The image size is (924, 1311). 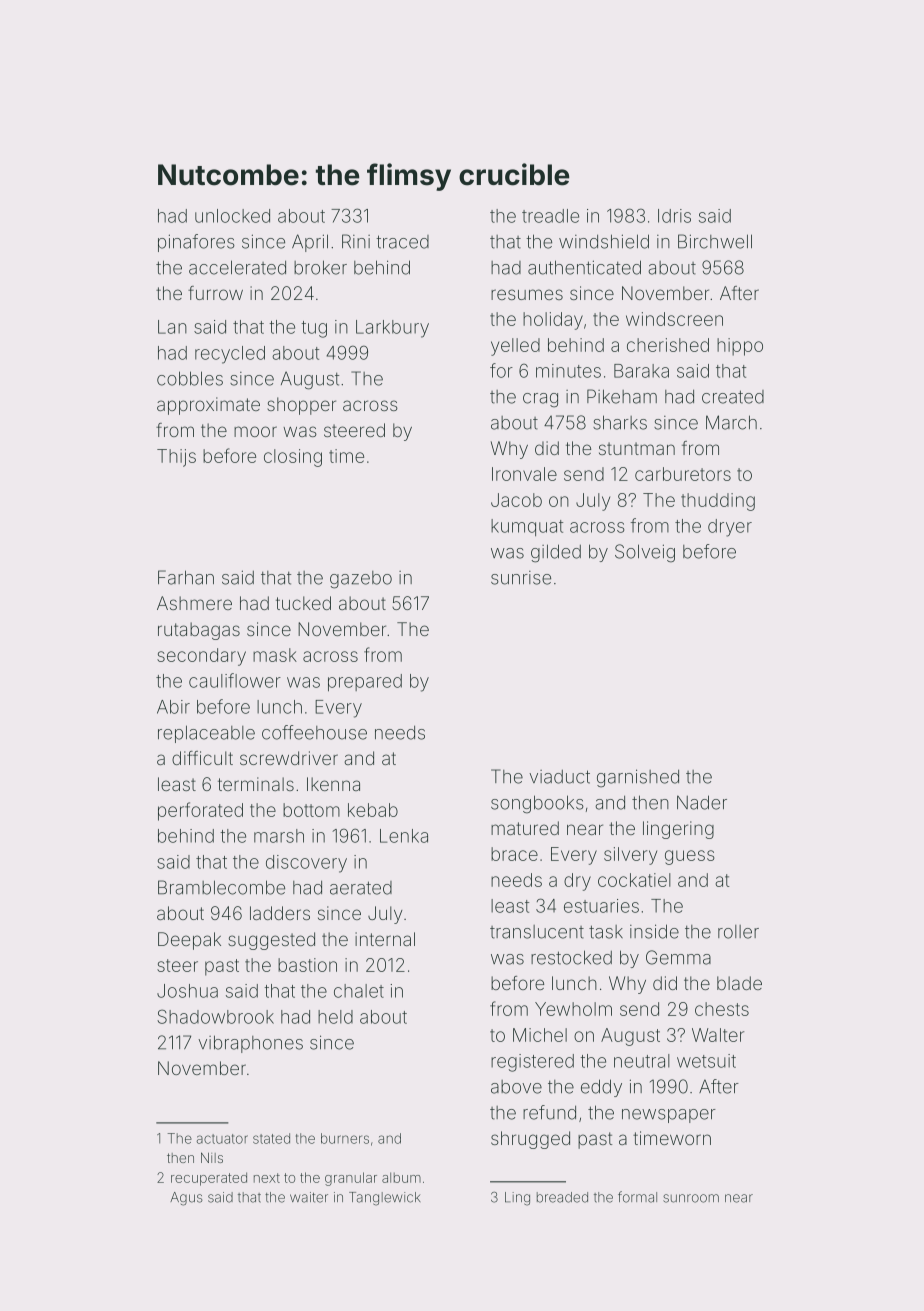 I want to click on Birchwell, so click(x=715, y=241).
